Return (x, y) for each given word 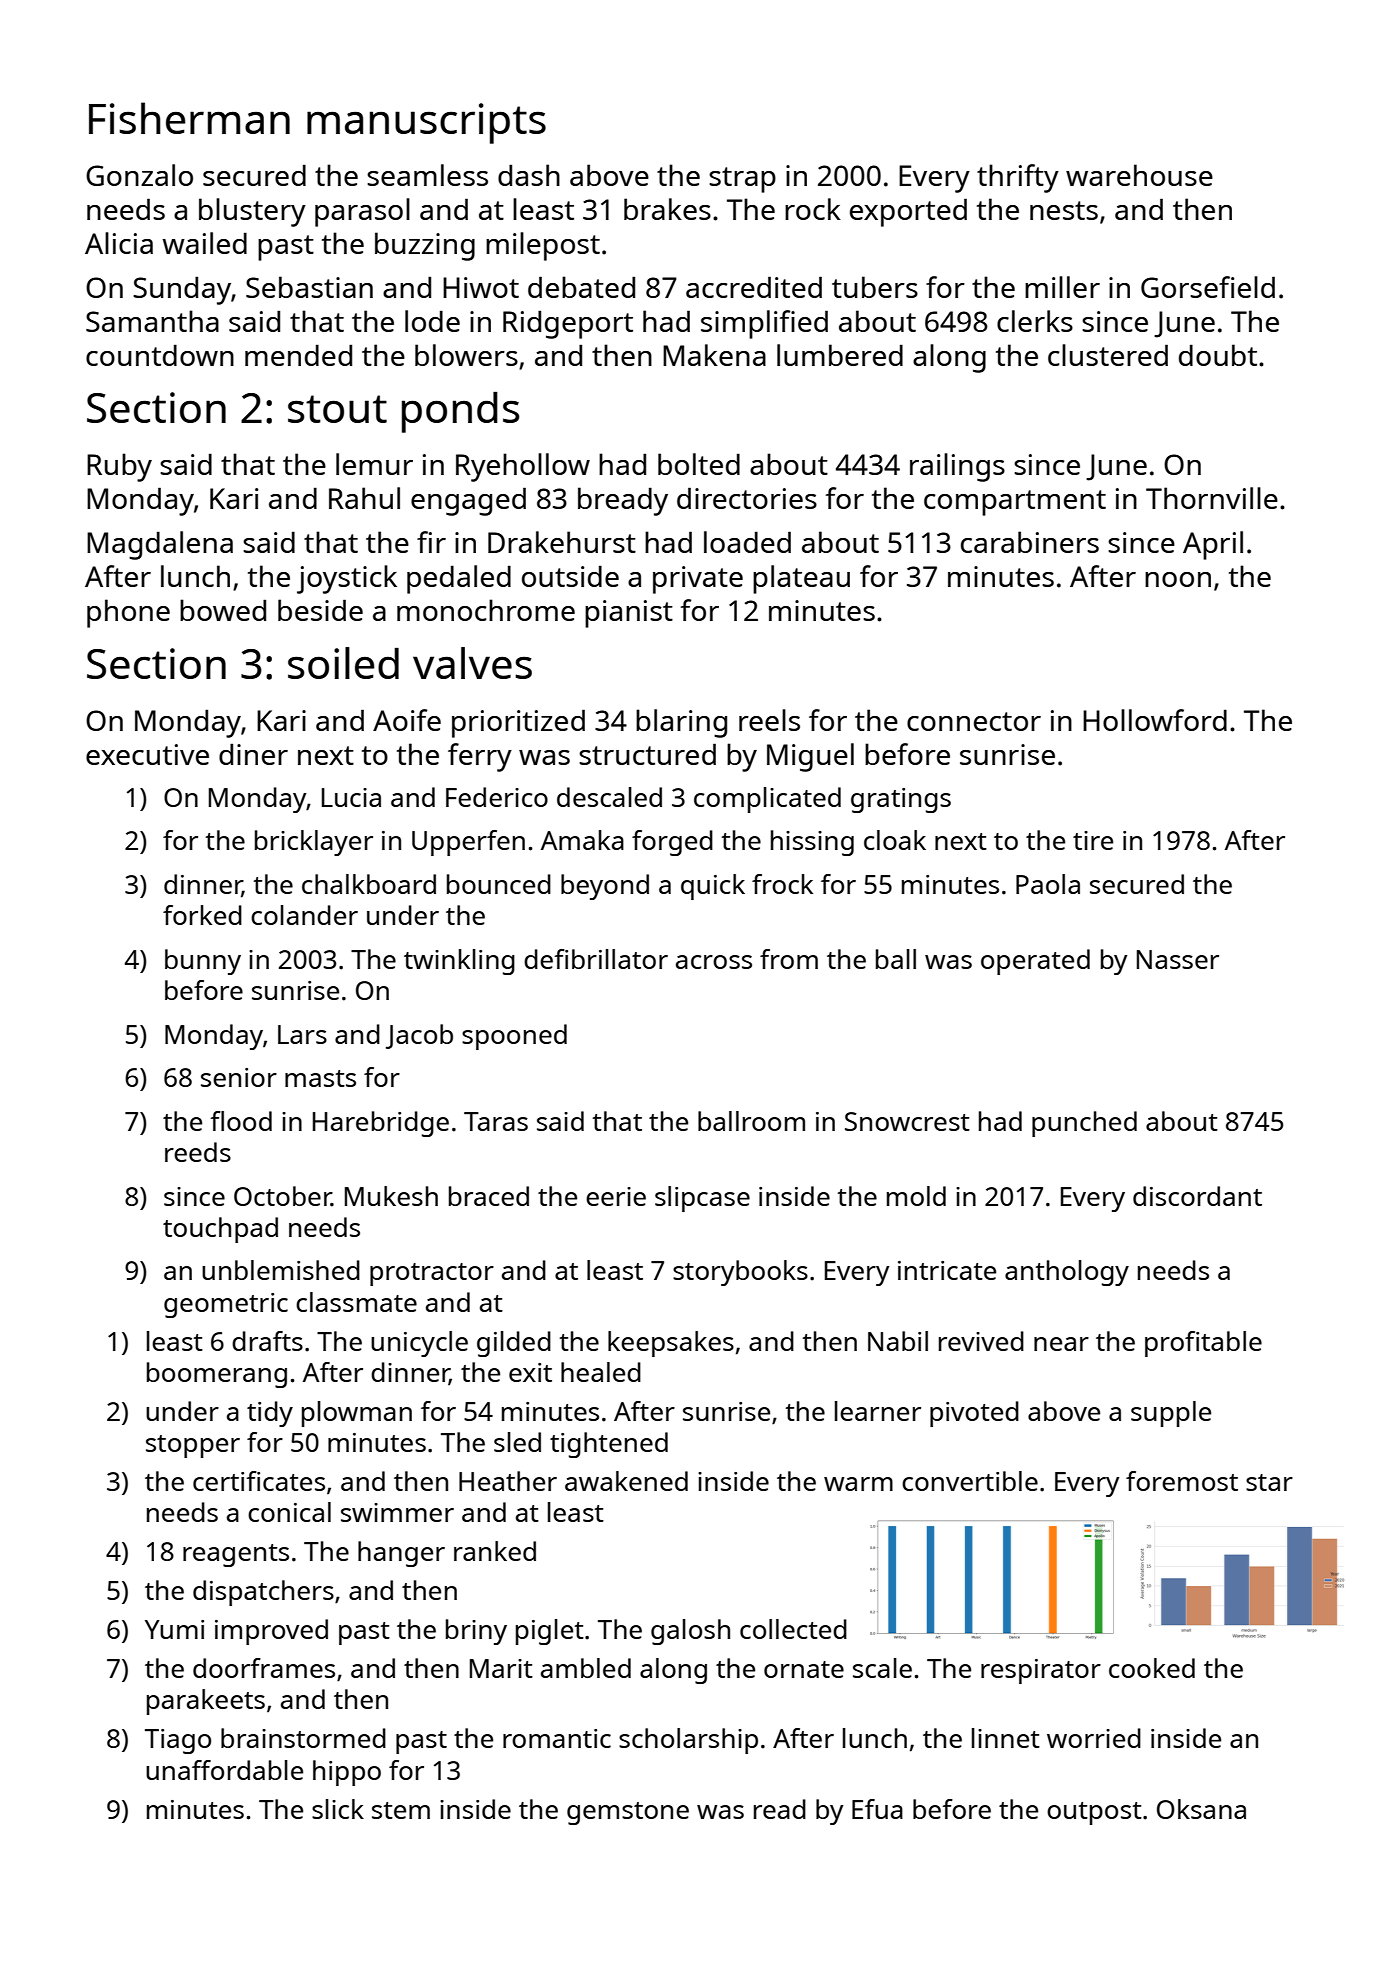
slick (338, 1809)
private (698, 580)
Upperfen (468, 843)
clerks (1035, 321)
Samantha (152, 321)
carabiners (1030, 542)
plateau (801, 579)
